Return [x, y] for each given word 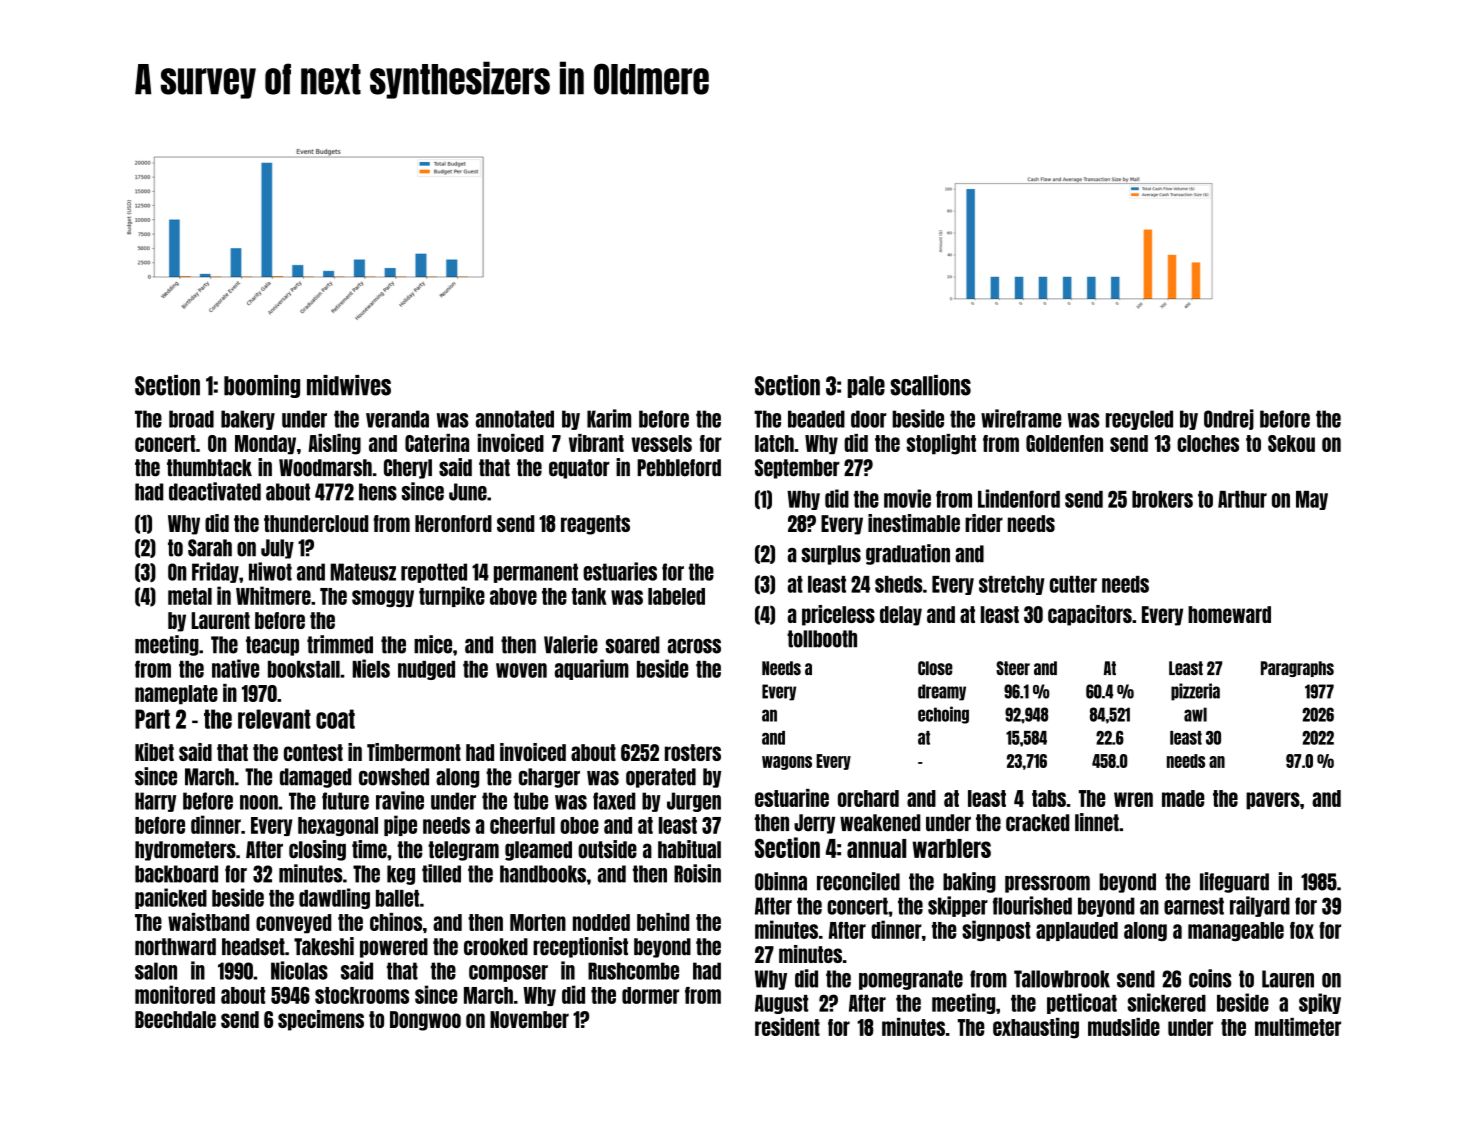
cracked [1037, 823]
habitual [689, 849]
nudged [426, 670]
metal [190, 596]
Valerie [571, 644]
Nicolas [299, 970]
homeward [1229, 614]
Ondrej [1229, 419]
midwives [349, 385]
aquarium [592, 669]
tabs [1049, 798]
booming [262, 386]
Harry [155, 802]
